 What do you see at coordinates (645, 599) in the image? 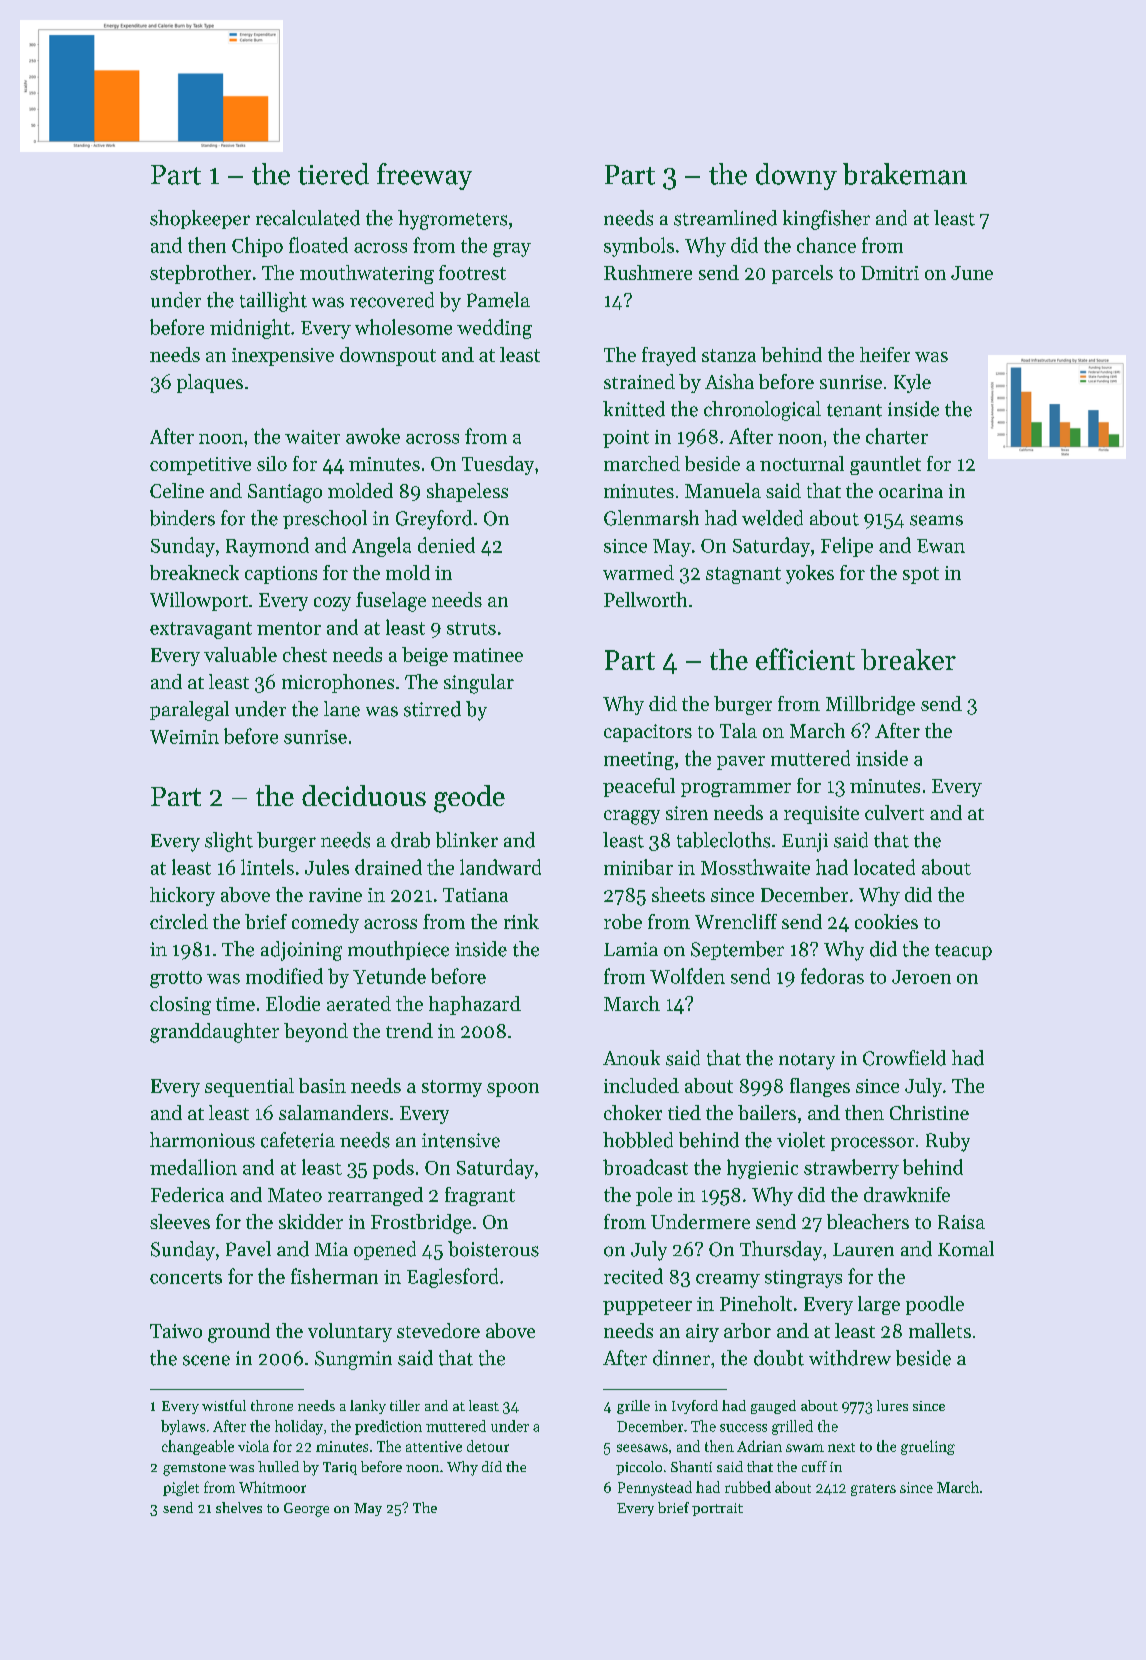
I see `Pellworth` at bounding box center [645, 599].
